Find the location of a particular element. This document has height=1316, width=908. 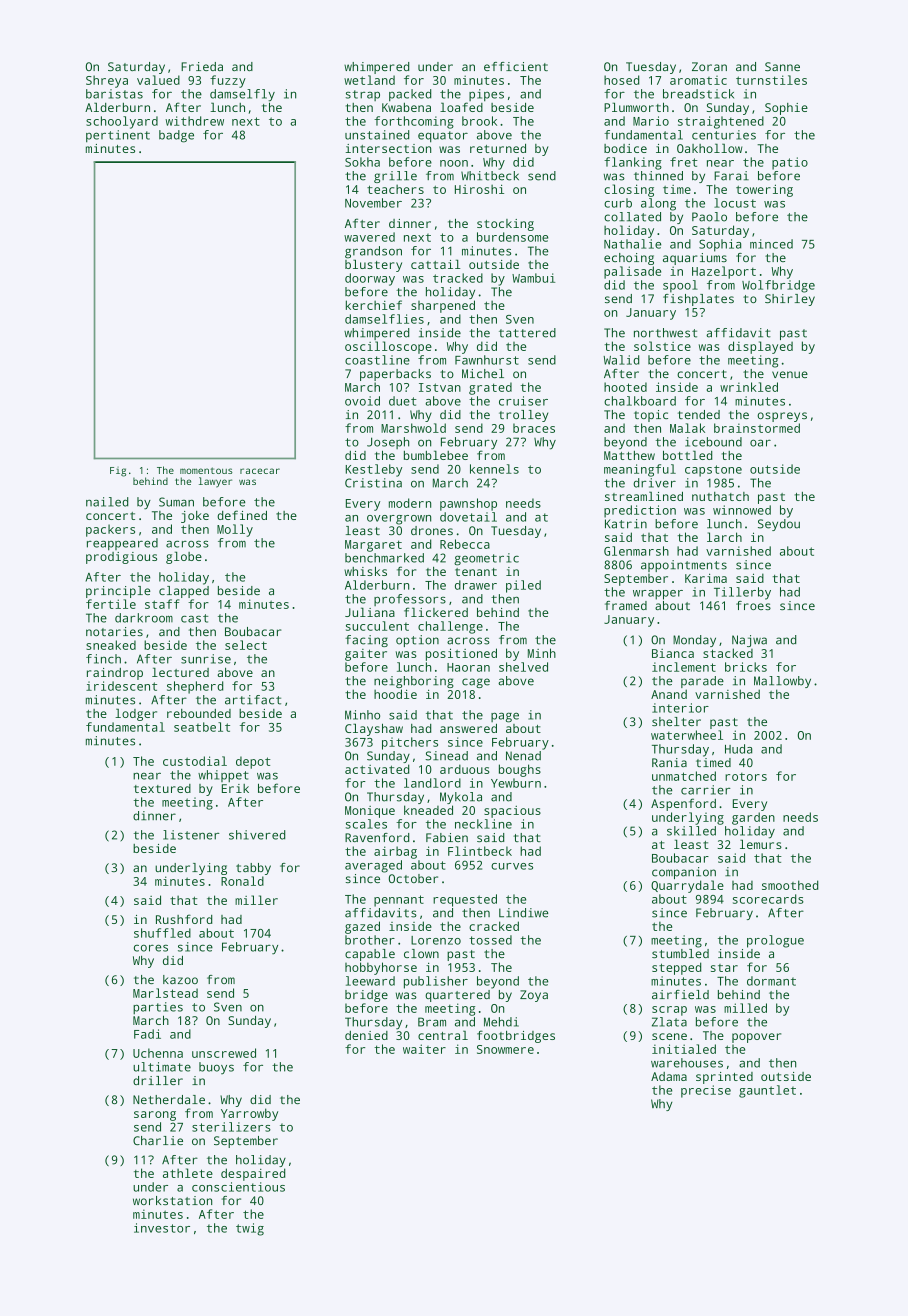

wetland is located at coordinates (369, 80).
